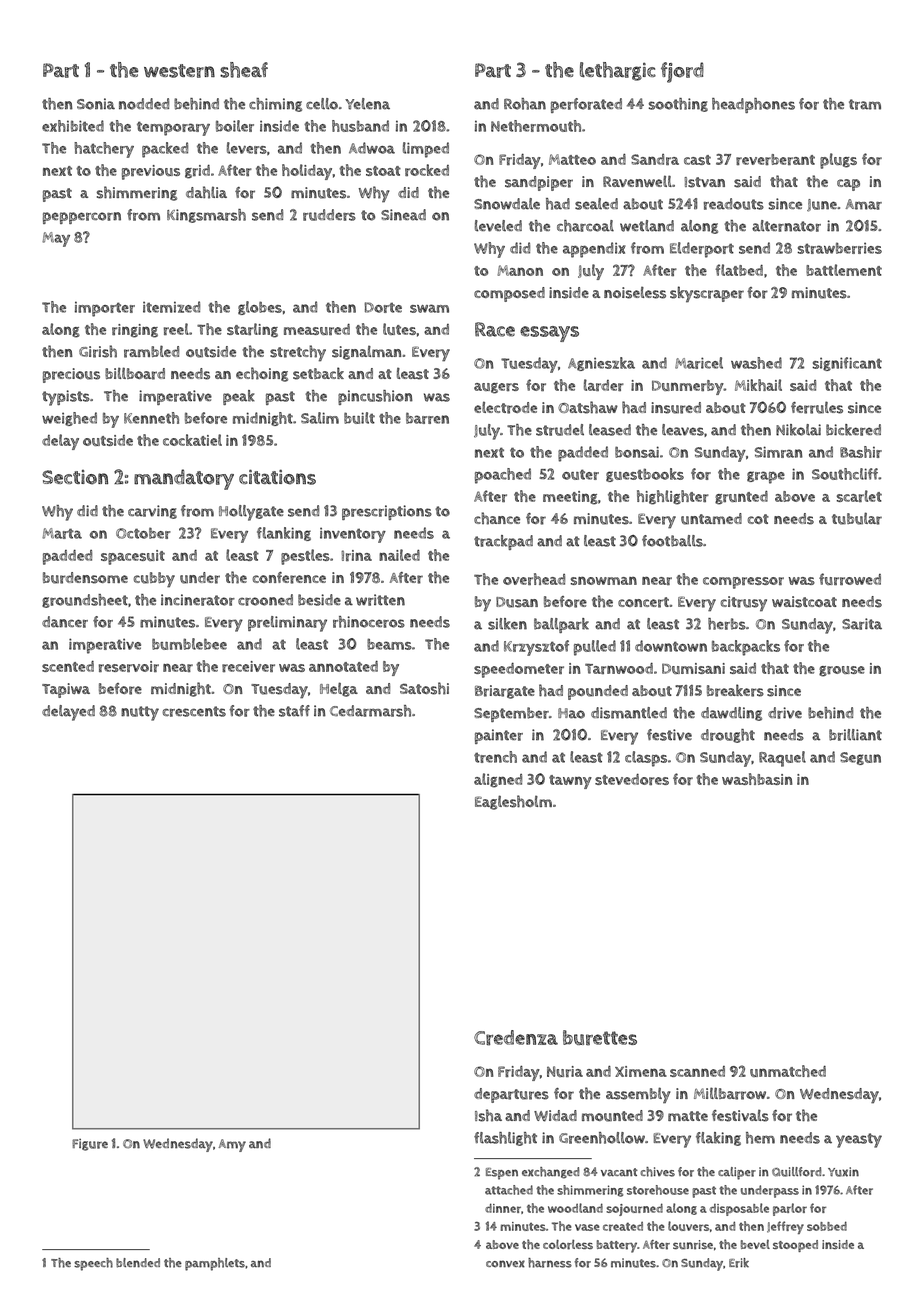 The width and height of the screenshot is (924, 1308). I want to click on Tapiwa, so click(66, 690).
